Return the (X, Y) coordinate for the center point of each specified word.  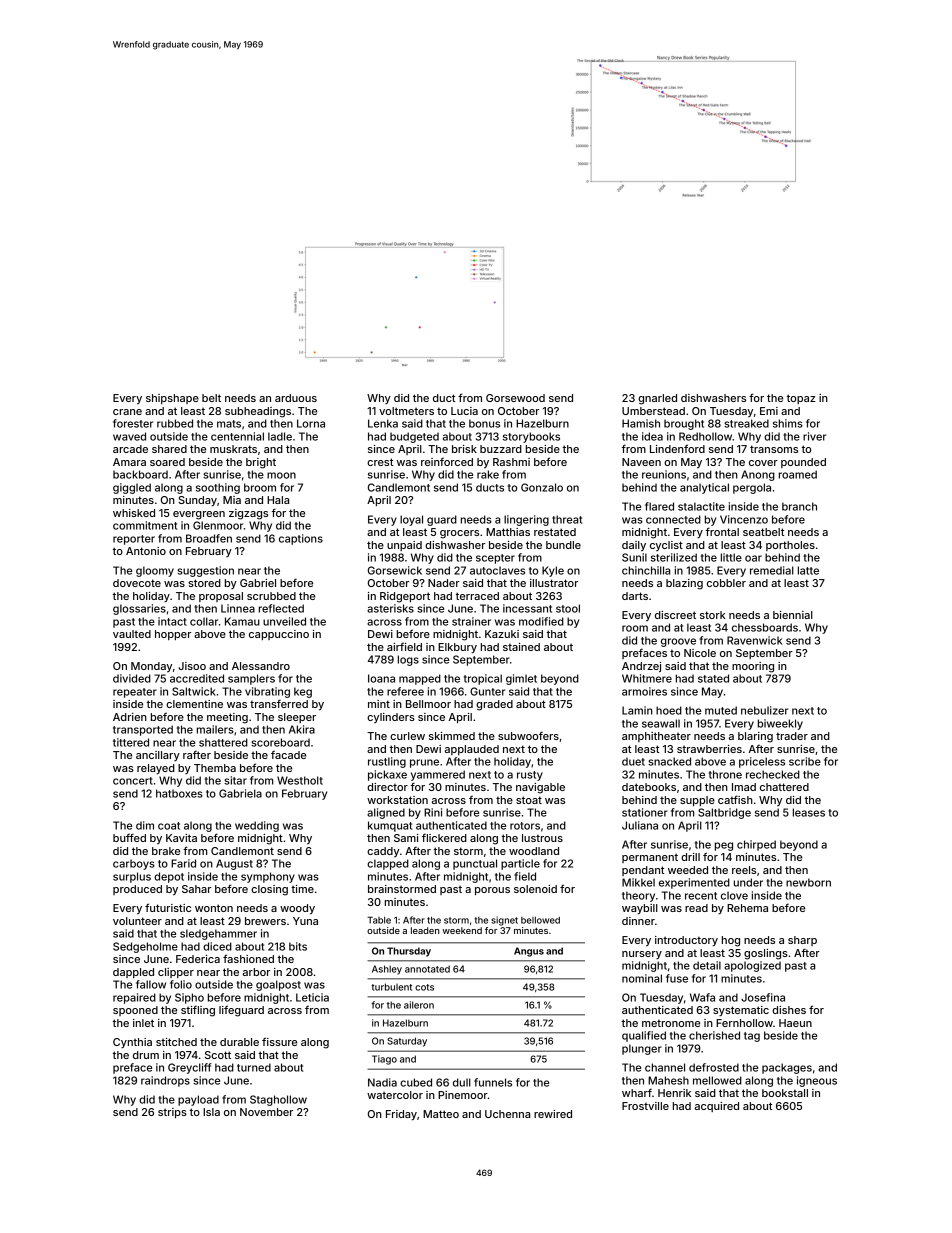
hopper (173, 635)
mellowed (717, 1080)
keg (303, 692)
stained (521, 647)
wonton (214, 908)
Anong (758, 475)
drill (690, 857)
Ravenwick (754, 640)
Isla (211, 1112)
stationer (645, 812)
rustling (387, 762)
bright (261, 463)
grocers (459, 534)
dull (462, 1082)
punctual (475, 864)
